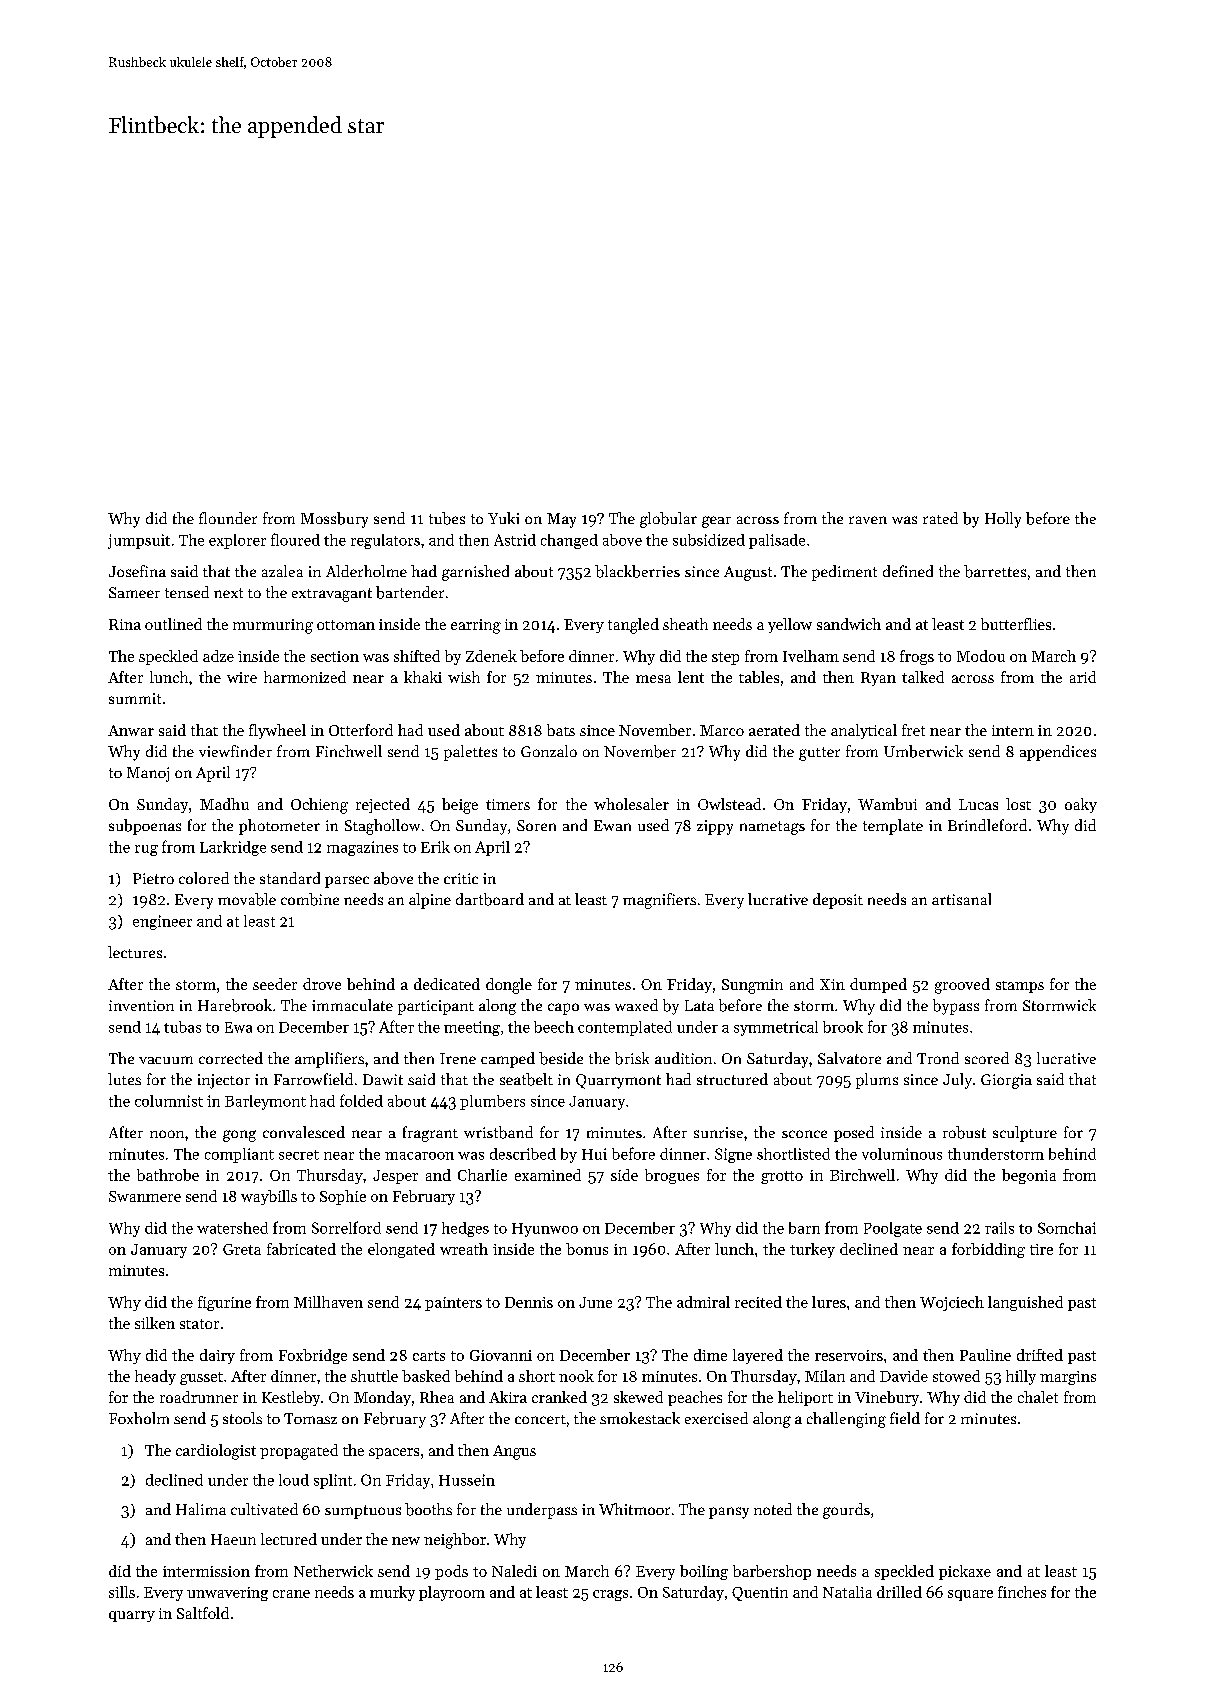 This screenshot has width=1205, height=1704. Describe the element at coordinates (1081, 805) in the screenshot. I see `oaky` at that location.
